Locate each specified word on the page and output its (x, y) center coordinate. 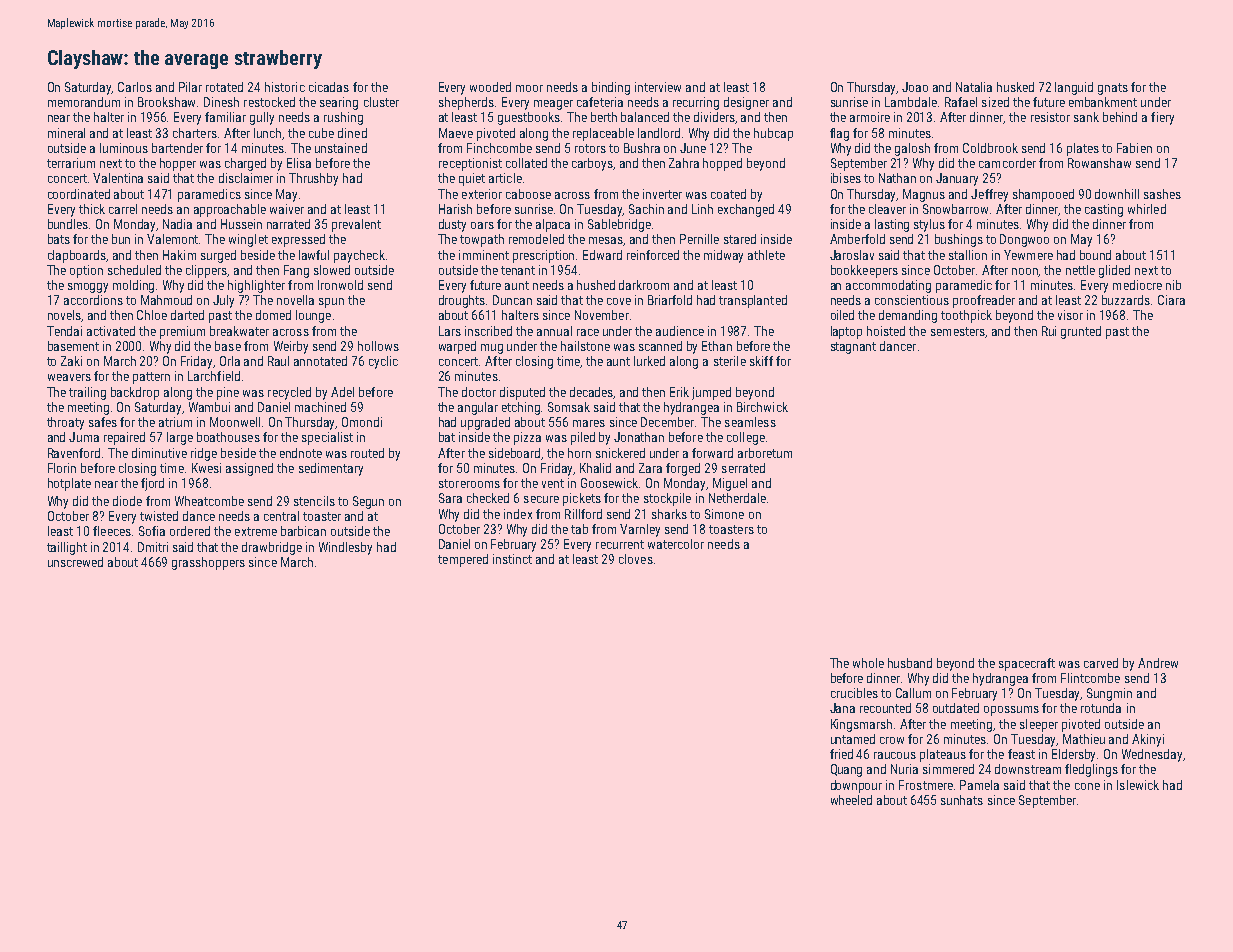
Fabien (1134, 148)
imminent (484, 255)
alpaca (553, 225)
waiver (287, 209)
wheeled (851, 800)
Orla (230, 361)
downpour (856, 786)
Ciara (1171, 300)
